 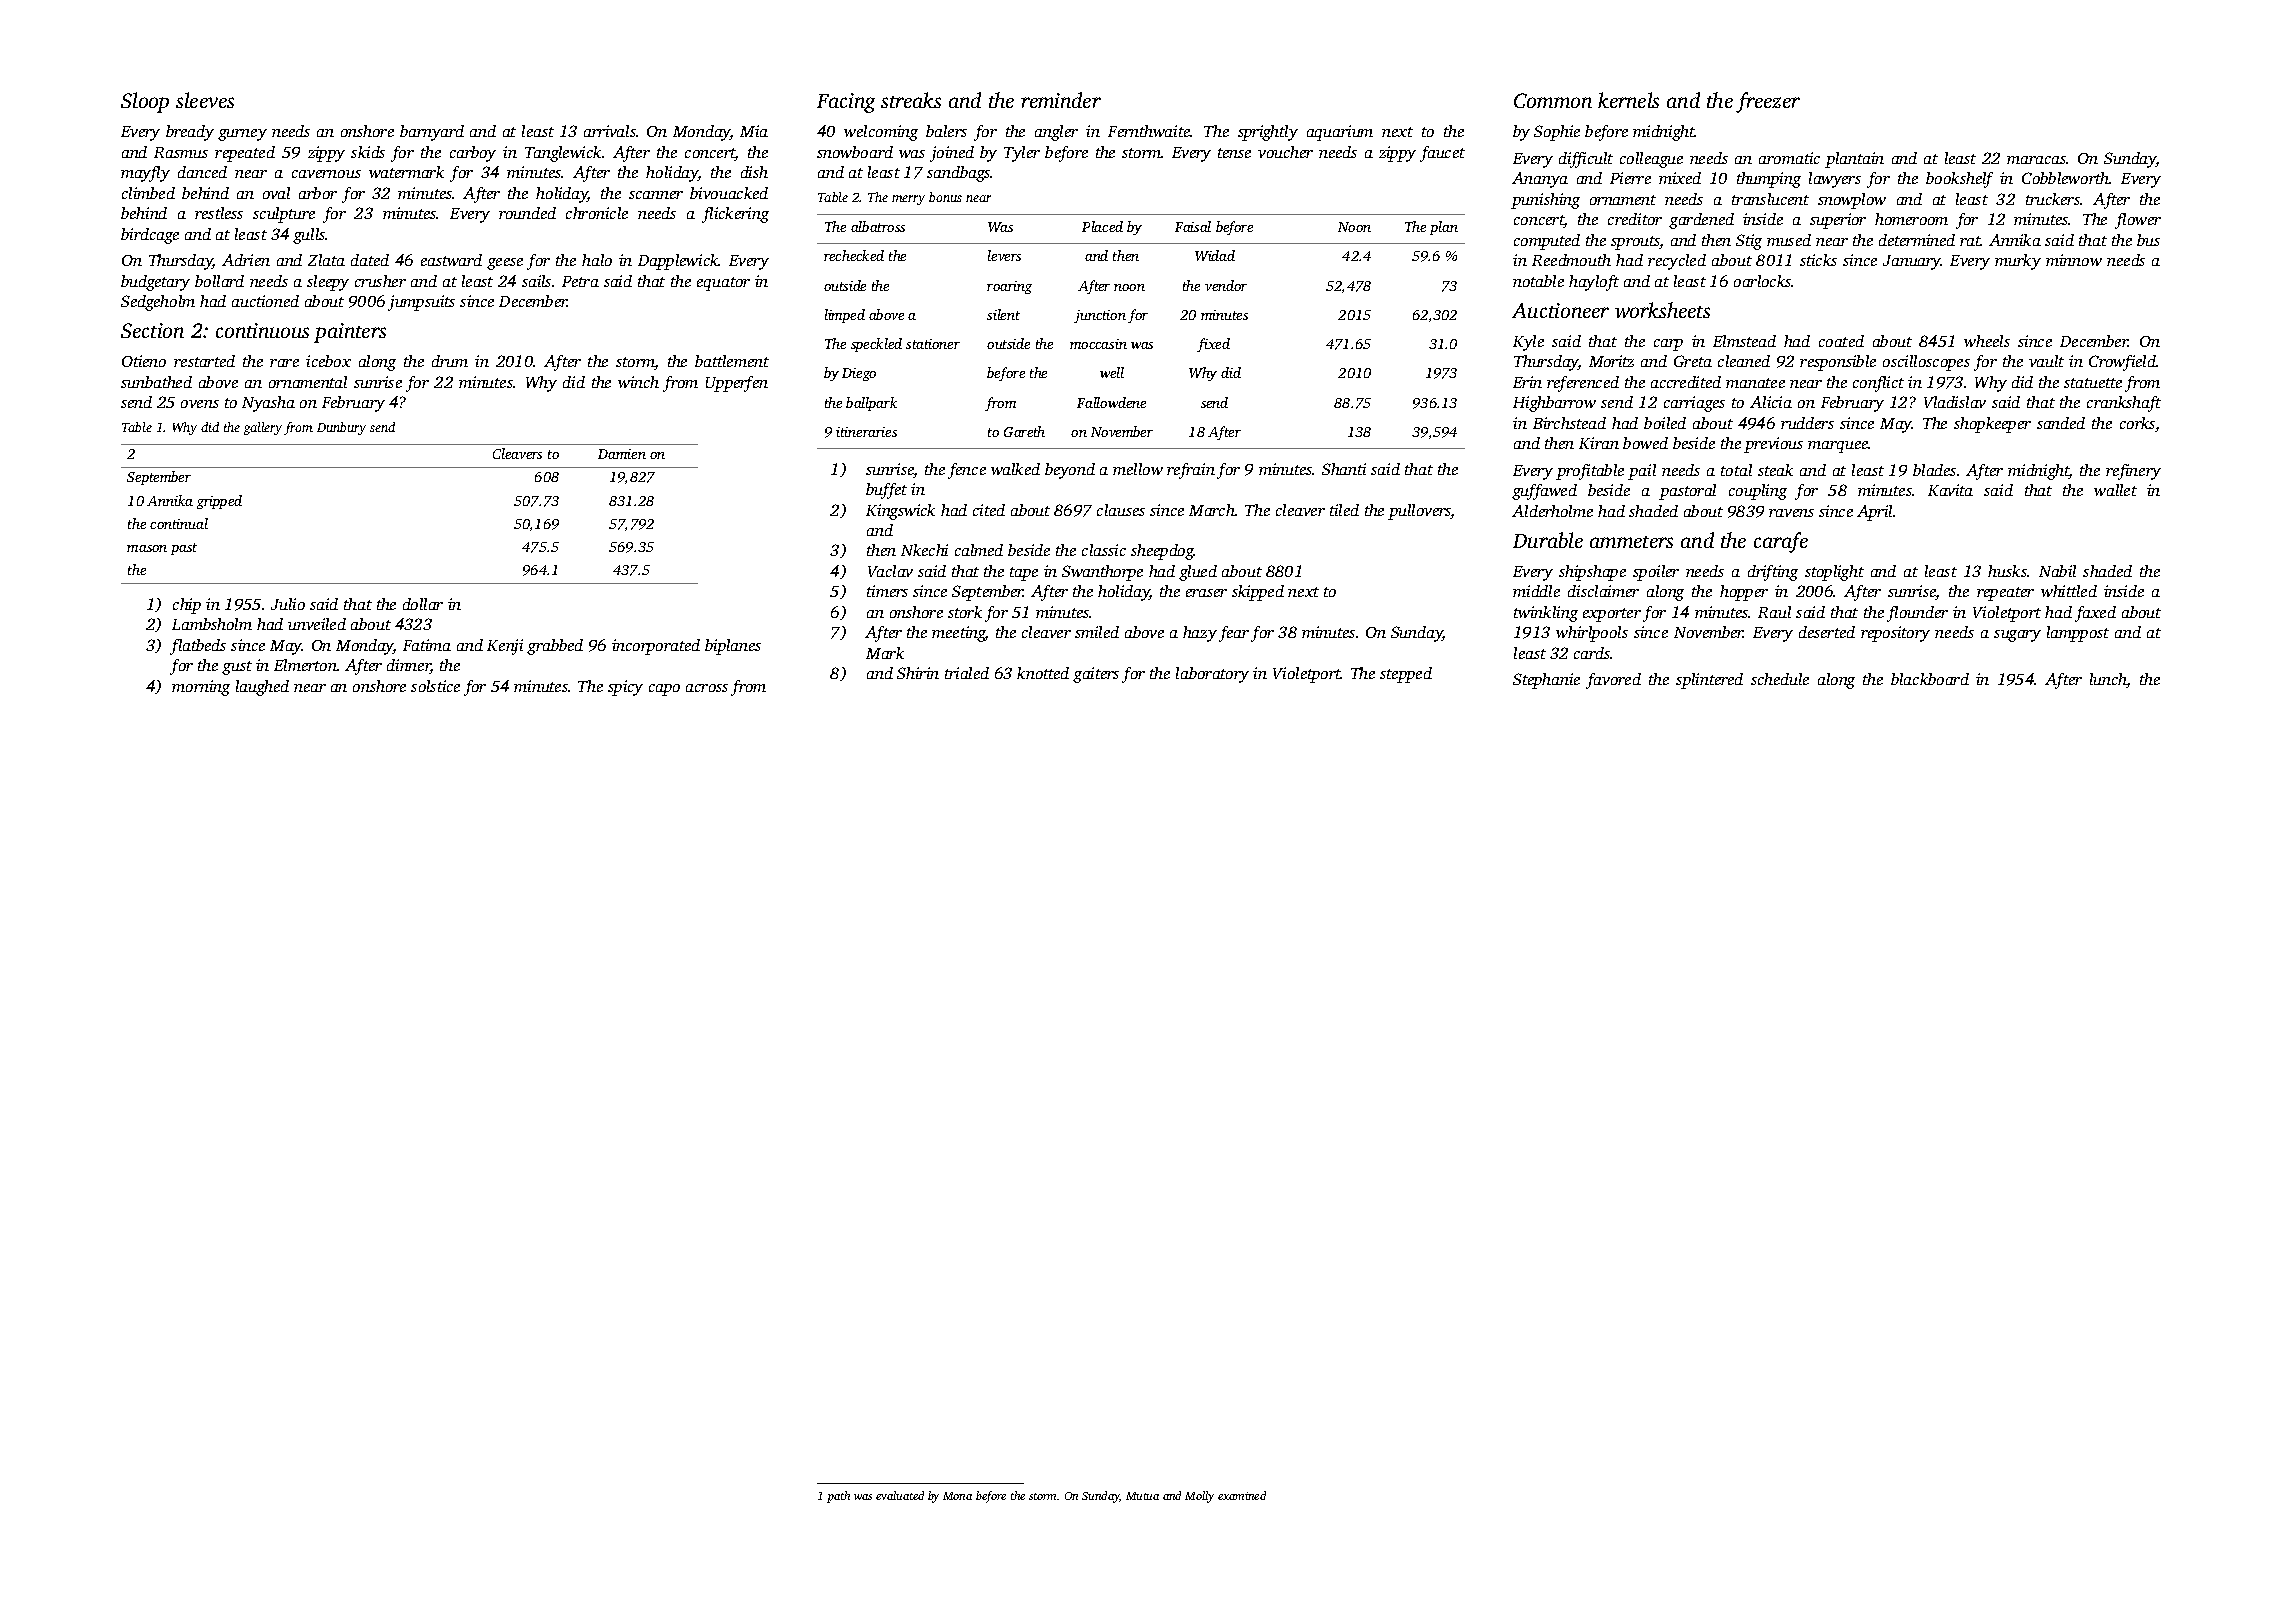 What do you see at coordinates (622, 454) in the page?
I see `Damien` at bounding box center [622, 454].
